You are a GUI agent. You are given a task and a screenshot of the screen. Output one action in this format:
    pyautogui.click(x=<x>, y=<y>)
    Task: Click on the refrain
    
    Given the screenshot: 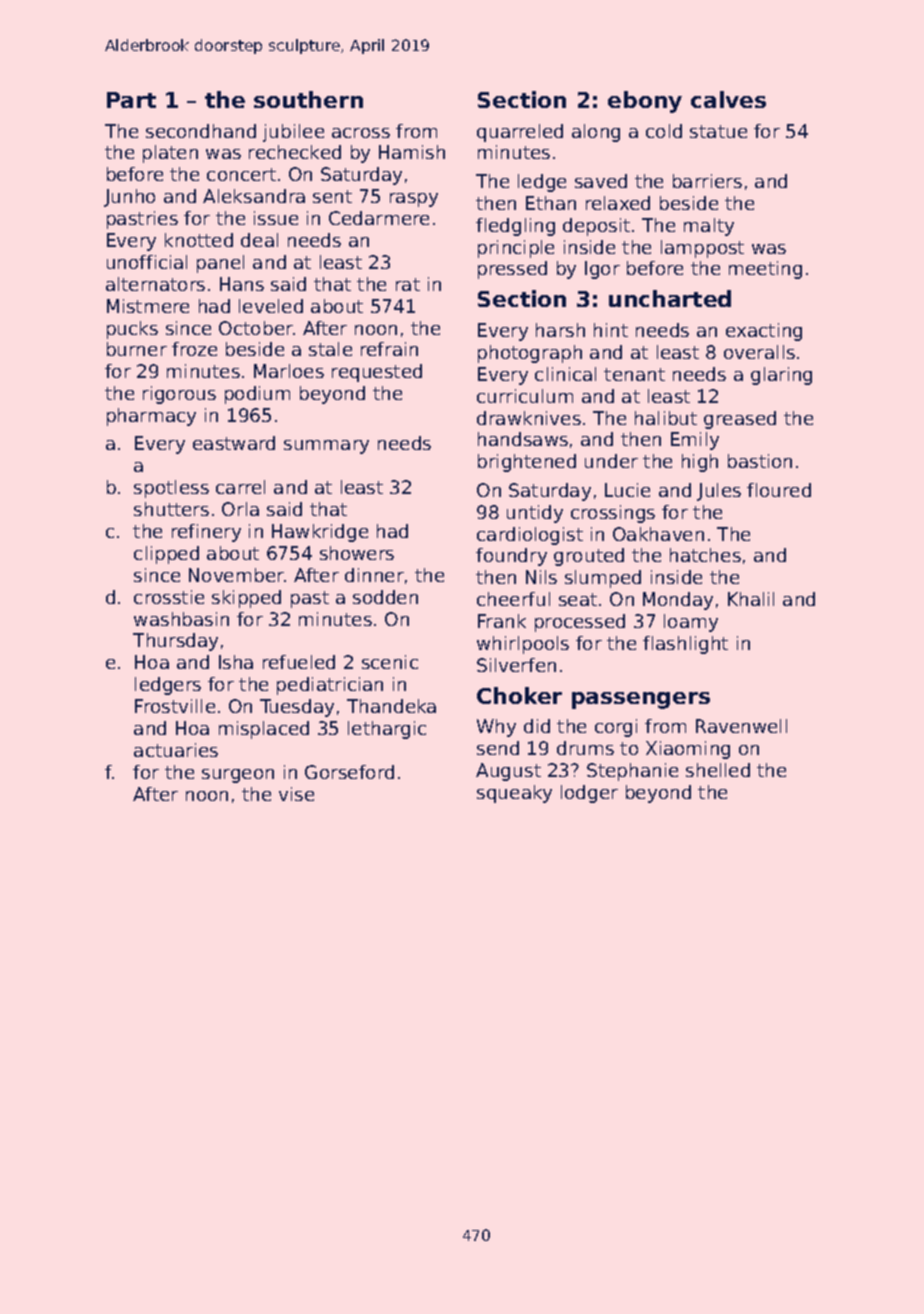 What is the action you would take?
    pyautogui.click(x=389, y=349)
